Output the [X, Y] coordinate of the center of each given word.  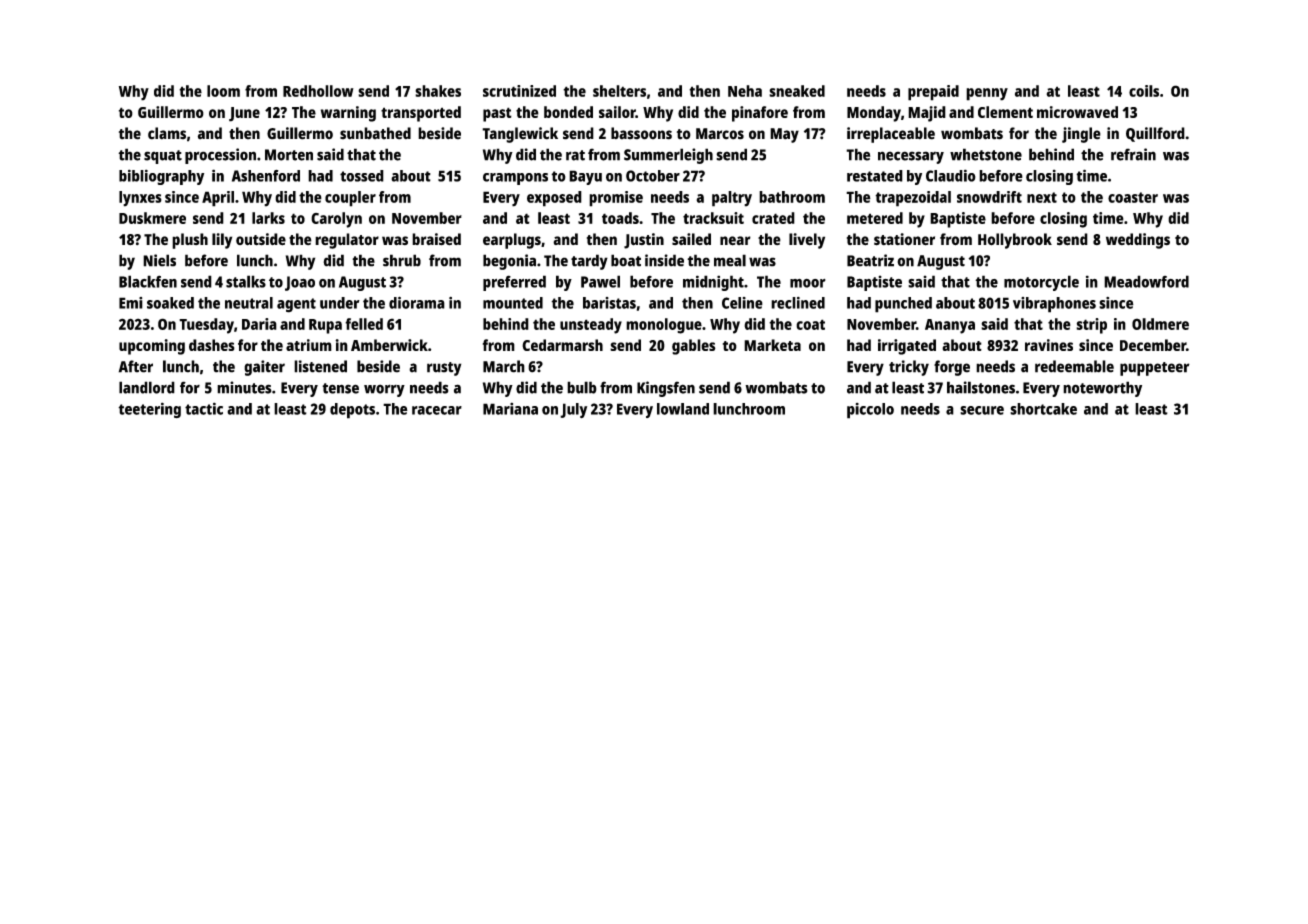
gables [694, 347]
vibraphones [1054, 305]
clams [167, 133]
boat [626, 260]
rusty [444, 369]
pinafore [760, 114]
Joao [300, 283]
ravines [1049, 345]
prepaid [933, 93]
